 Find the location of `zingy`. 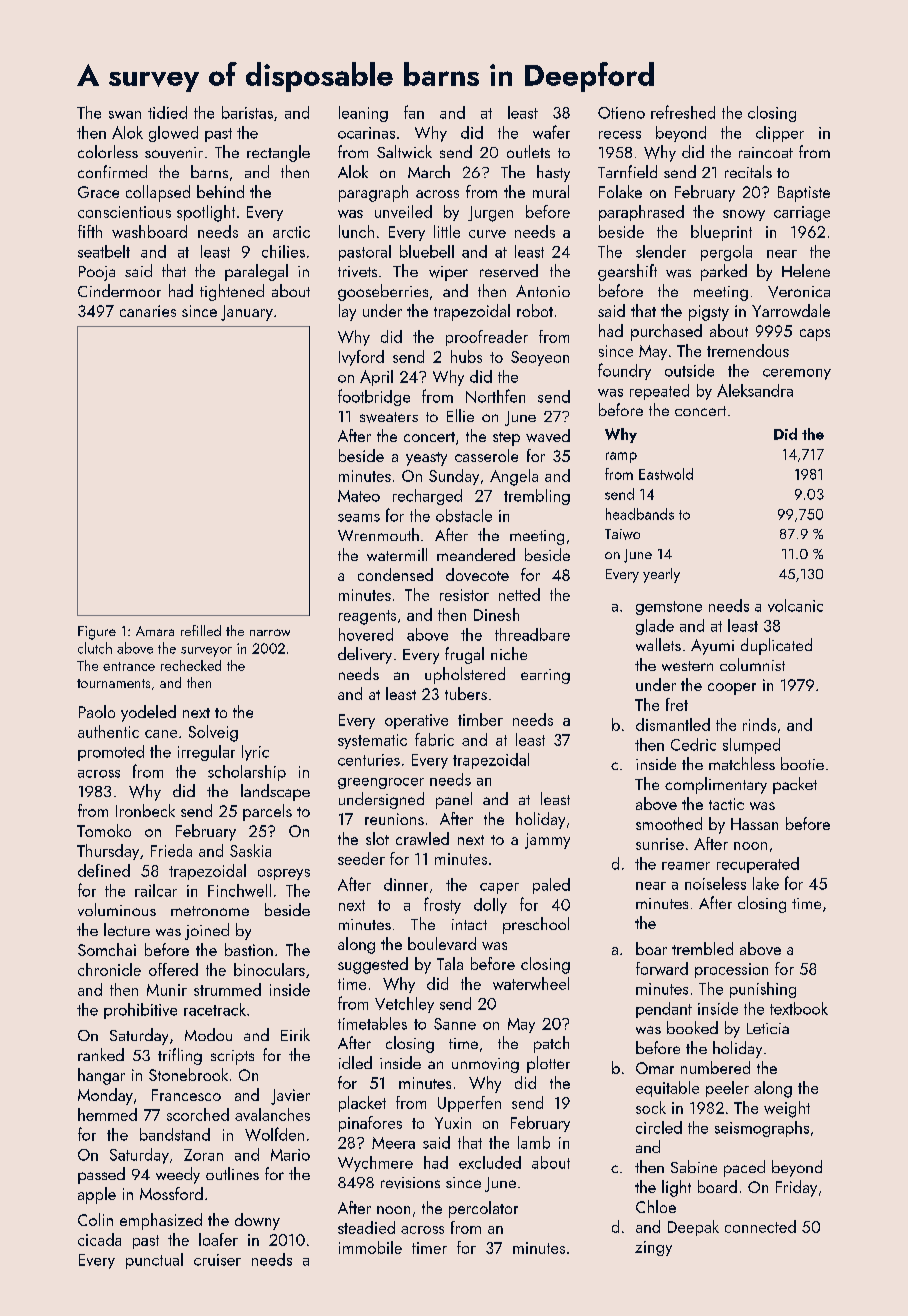

zingy is located at coordinates (653, 1248).
